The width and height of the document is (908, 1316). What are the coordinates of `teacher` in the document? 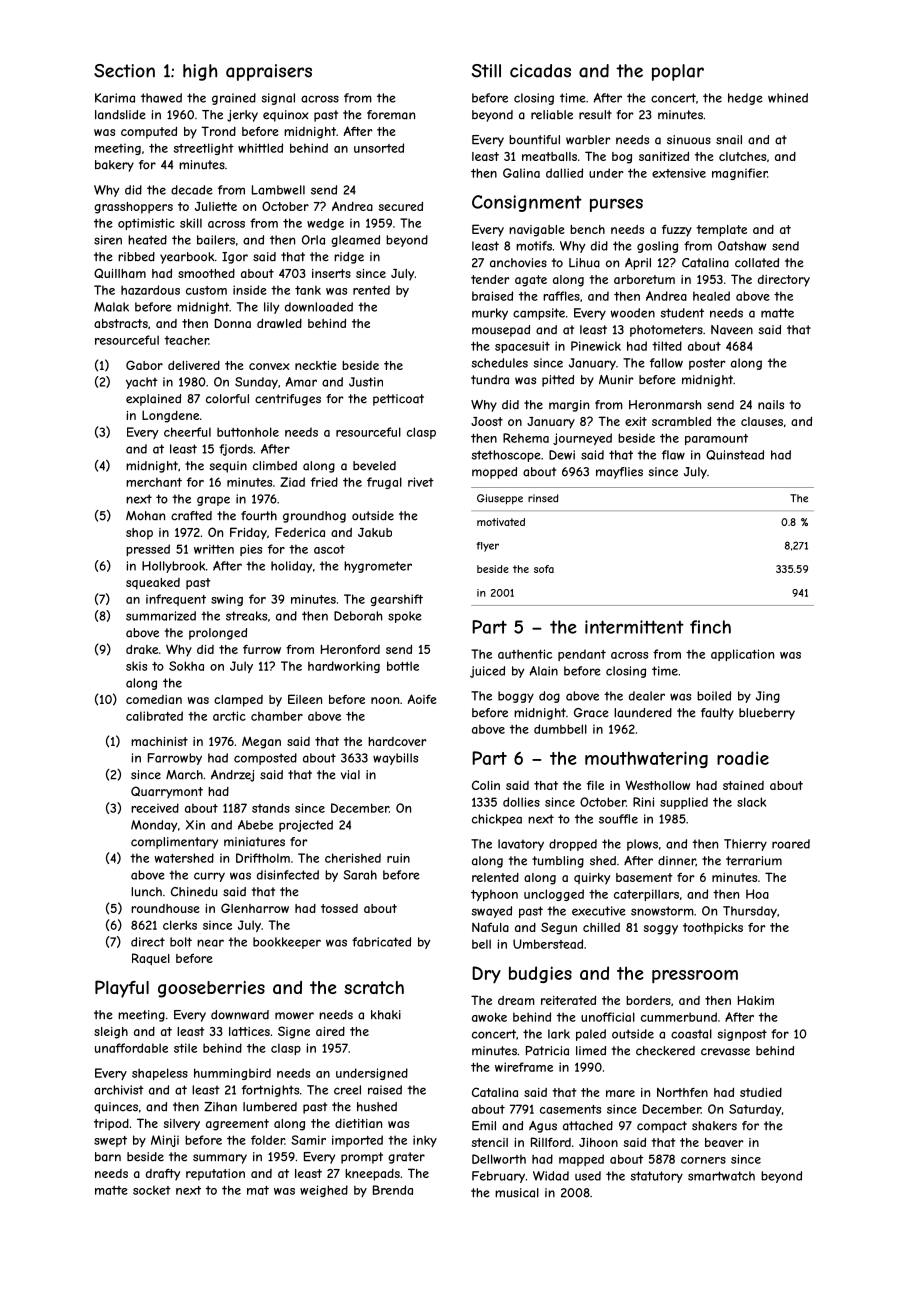 It's located at (186, 340).
